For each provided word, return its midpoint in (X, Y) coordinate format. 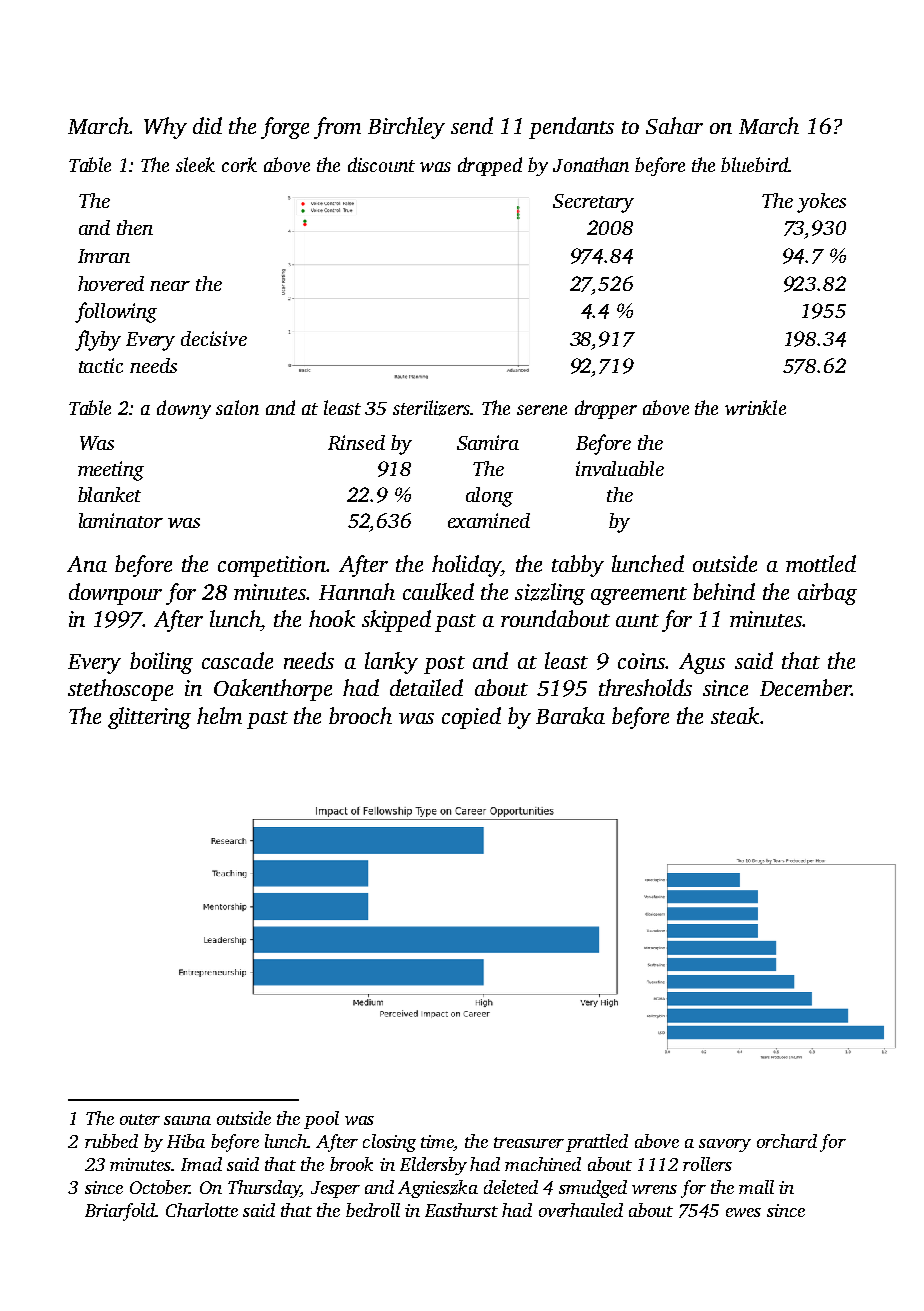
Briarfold (120, 1212)
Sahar (674, 125)
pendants (571, 128)
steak (735, 715)
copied (471, 718)
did (207, 125)
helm (219, 715)
